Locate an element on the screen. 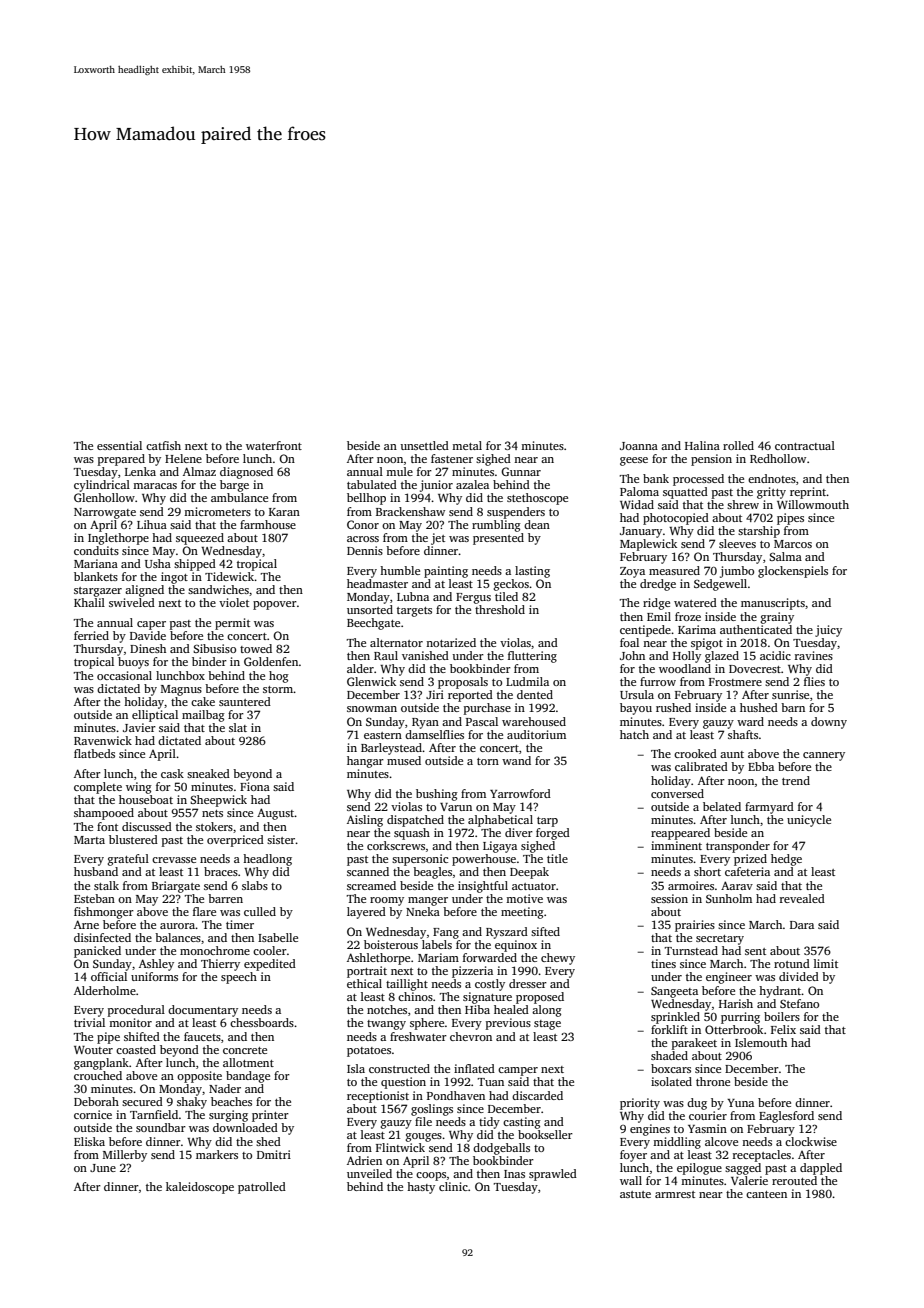  juicy is located at coordinates (828, 631).
